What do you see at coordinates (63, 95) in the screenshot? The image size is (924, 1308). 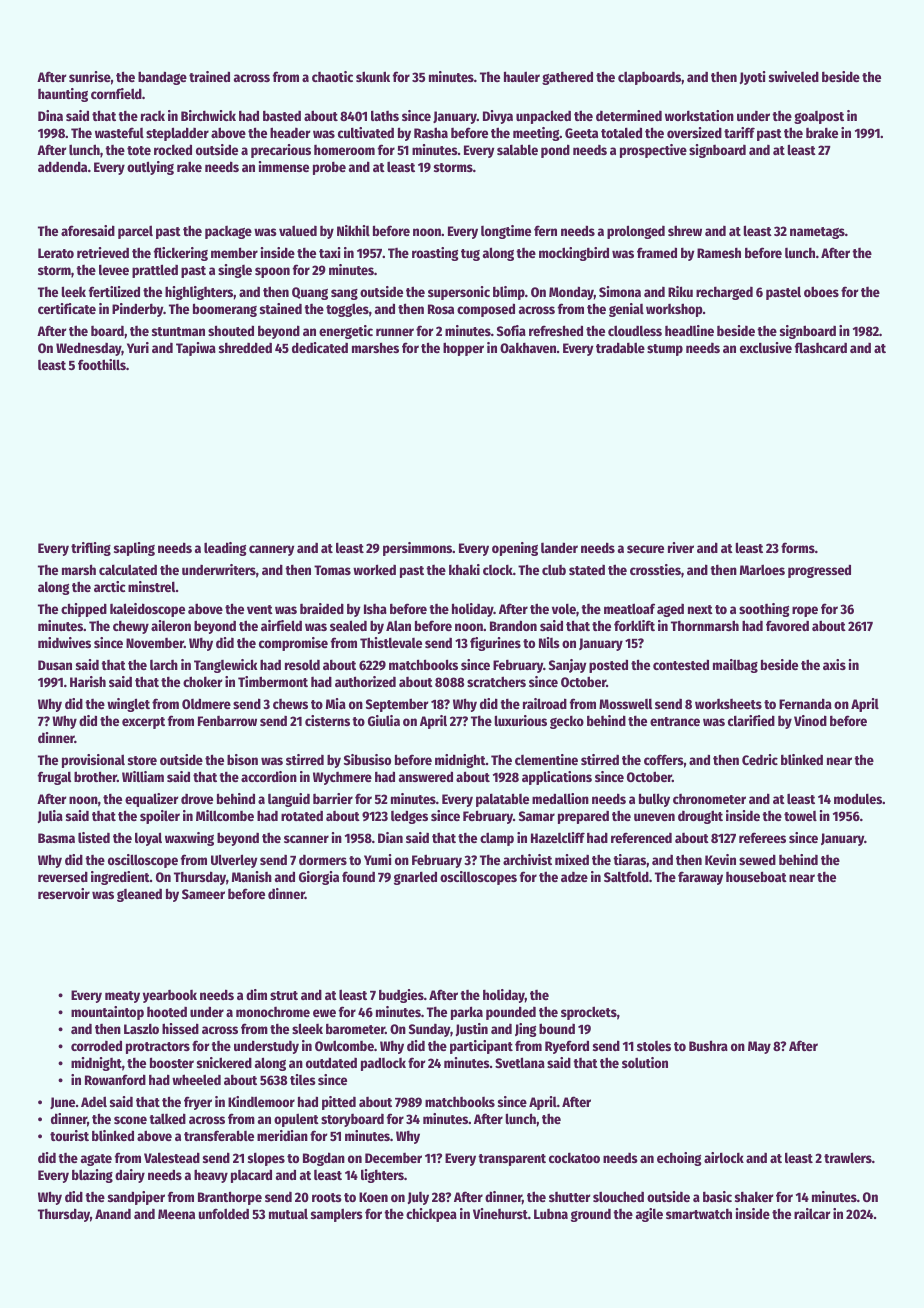 I see `haunting` at bounding box center [63, 95].
